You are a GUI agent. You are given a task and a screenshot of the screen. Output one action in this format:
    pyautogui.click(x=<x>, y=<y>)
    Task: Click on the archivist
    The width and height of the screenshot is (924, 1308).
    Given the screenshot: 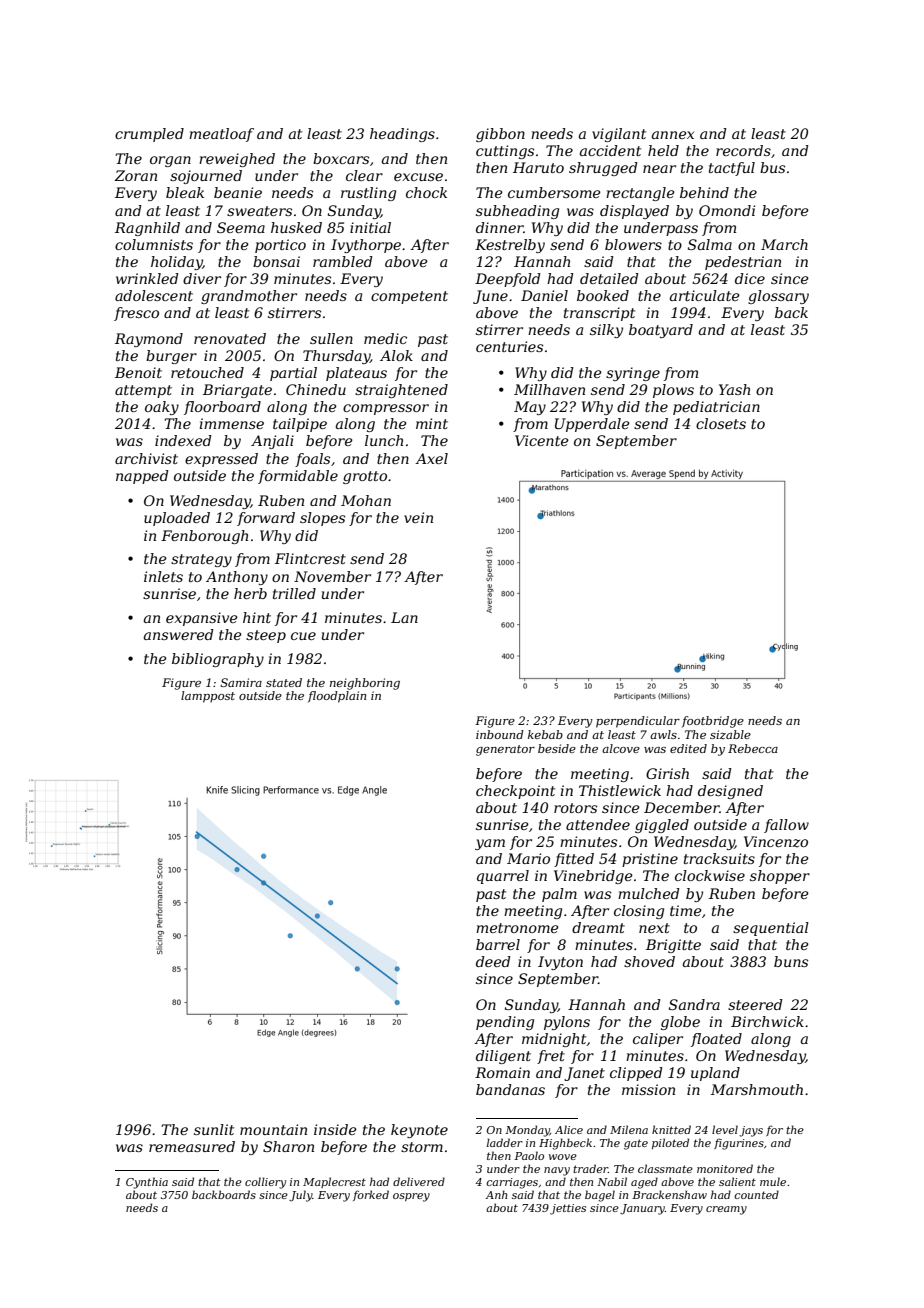 What is the action you would take?
    pyautogui.click(x=146, y=458)
